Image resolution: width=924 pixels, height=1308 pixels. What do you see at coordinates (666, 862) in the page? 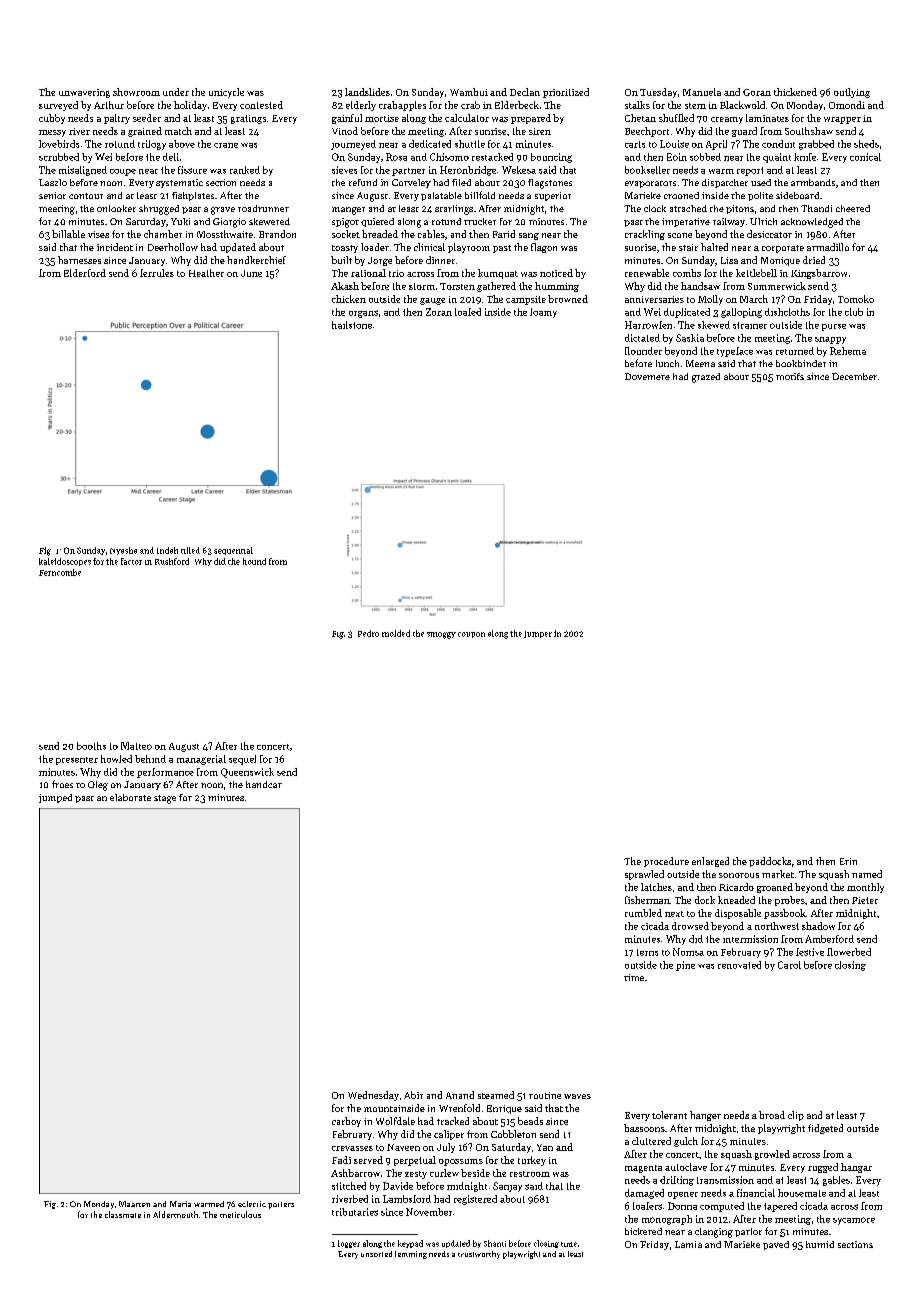
I see `procedure` at bounding box center [666, 862].
